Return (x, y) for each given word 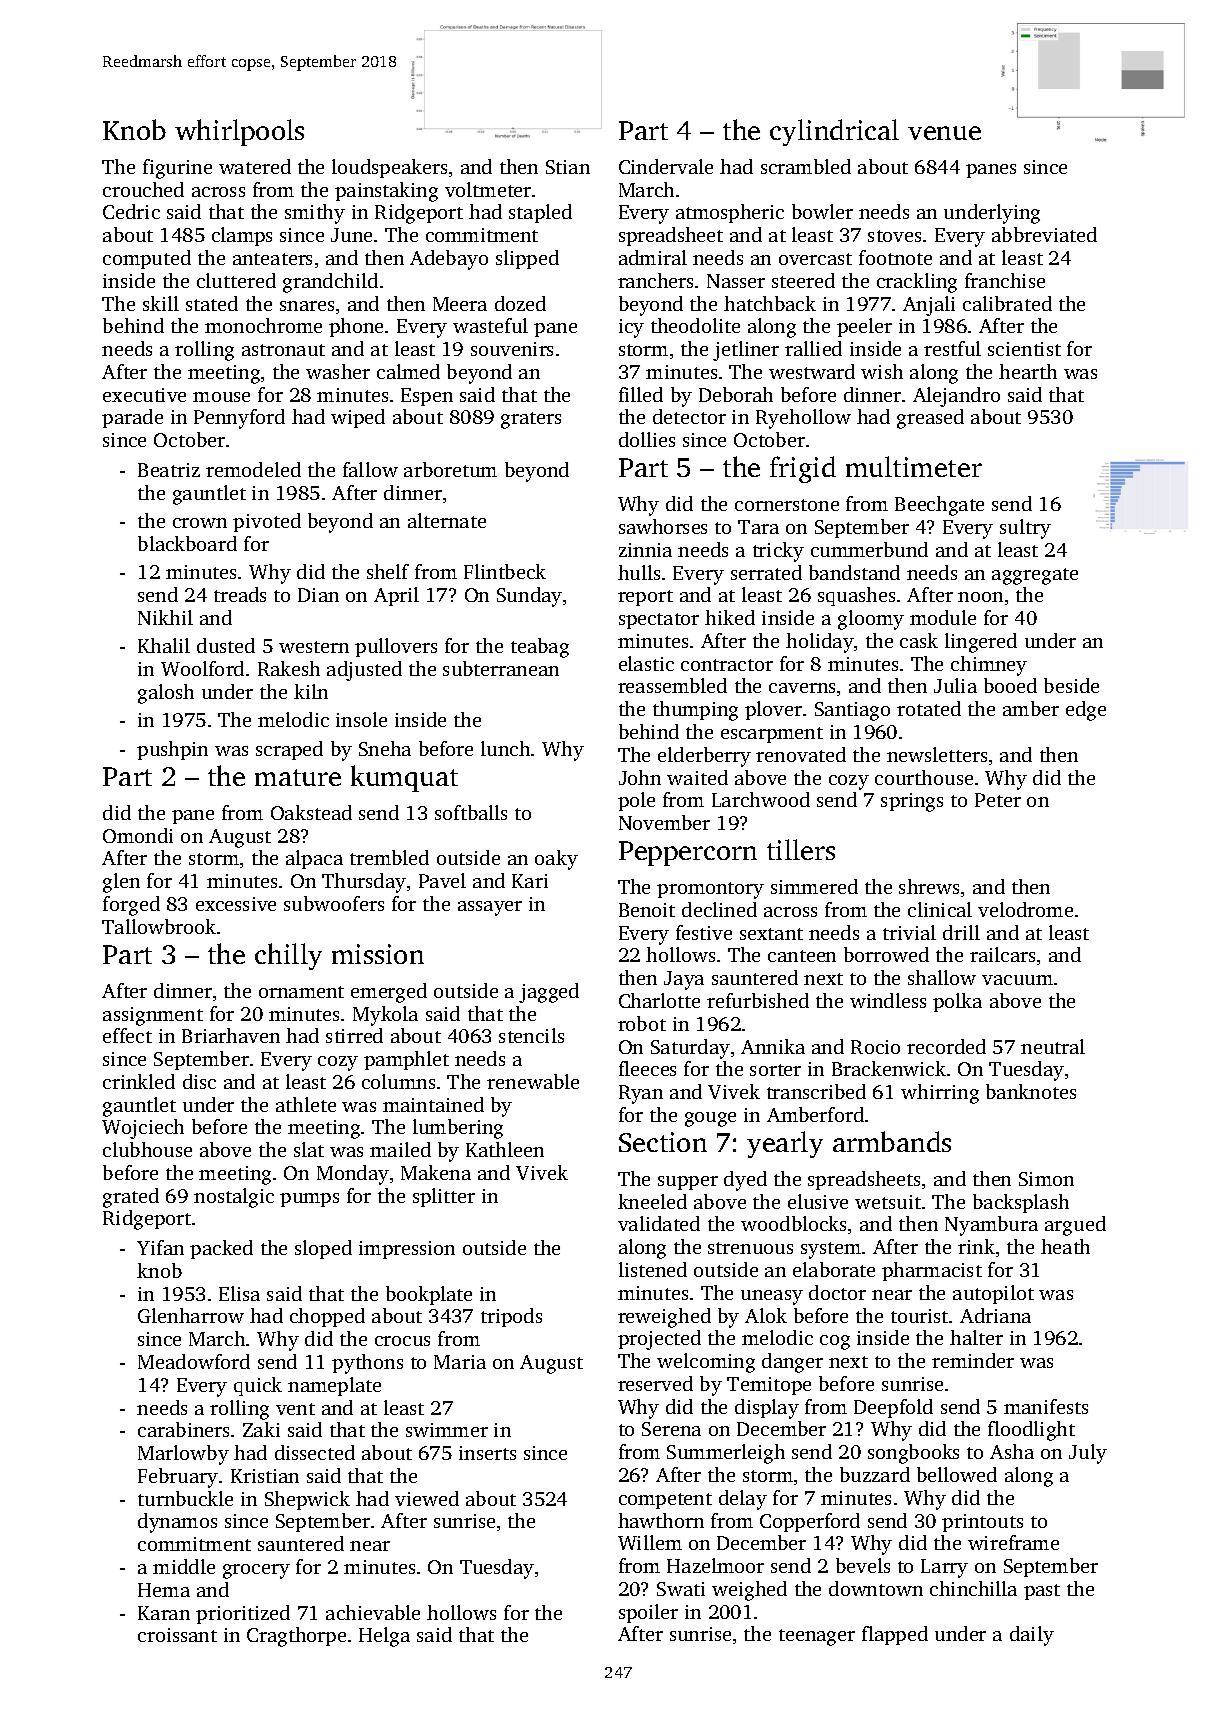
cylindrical (834, 132)
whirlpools (239, 132)
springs (912, 802)
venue (944, 133)
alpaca (314, 859)
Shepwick (307, 1500)
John (640, 777)
